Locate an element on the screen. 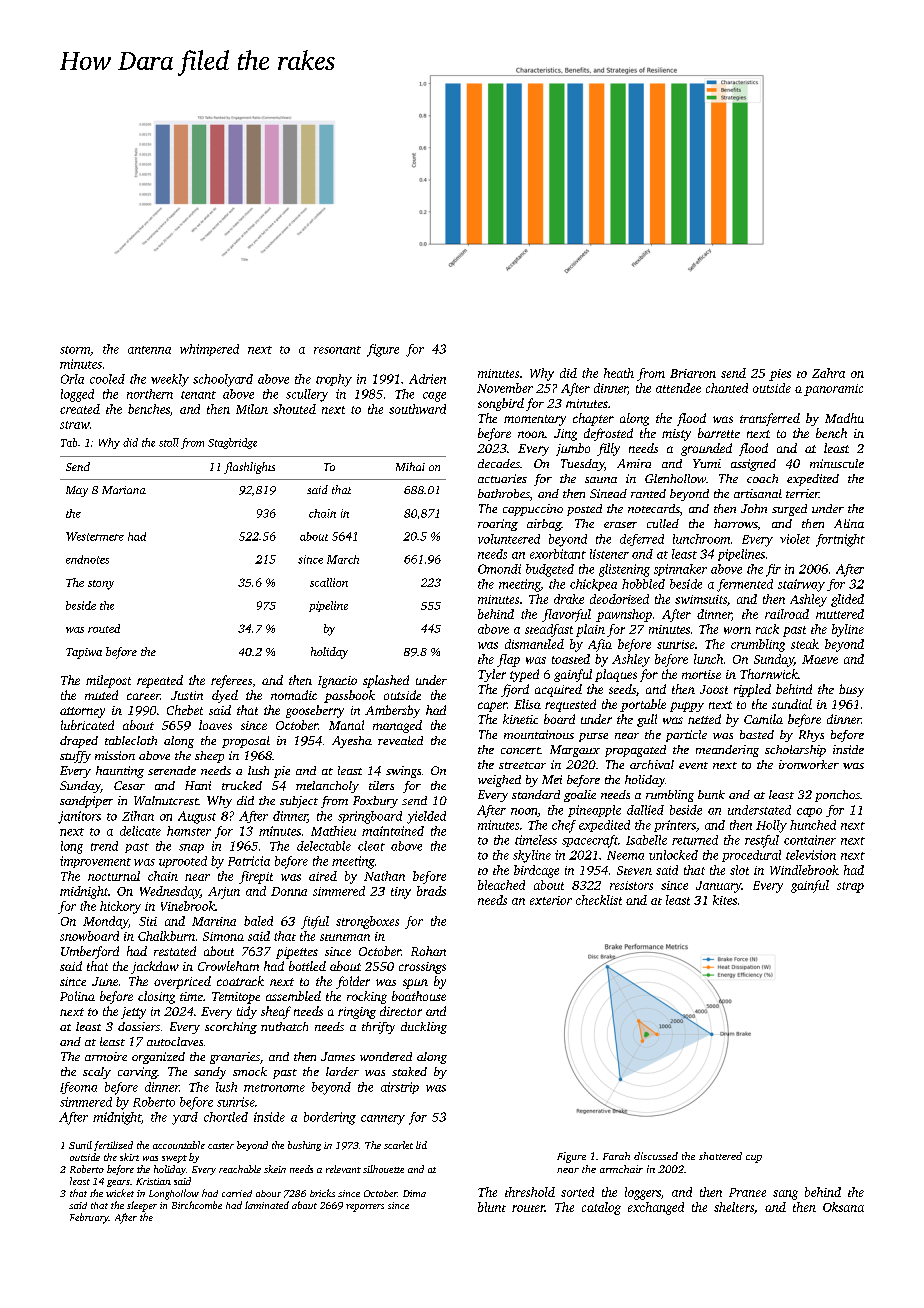 This screenshot has height=1308, width=924. duckling is located at coordinates (424, 1028).
